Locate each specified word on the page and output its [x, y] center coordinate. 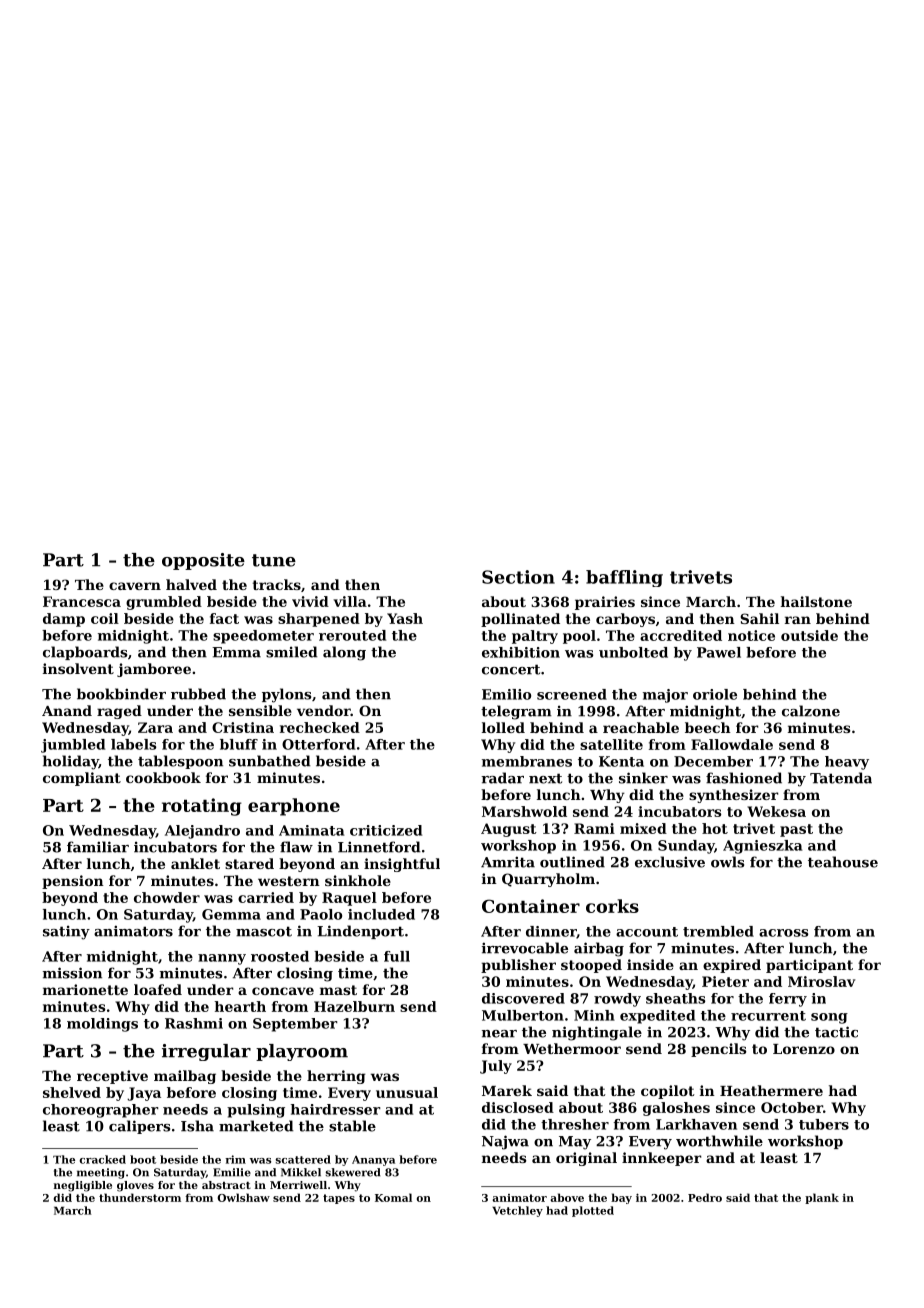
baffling [624, 578]
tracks [277, 584]
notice [751, 635]
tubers [824, 1124]
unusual [407, 1092]
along [344, 653]
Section [518, 577]
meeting [101, 1173]
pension [73, 882]
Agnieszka [762, 847]
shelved [72, 1092]
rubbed [198, 694]
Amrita [508, 862]
